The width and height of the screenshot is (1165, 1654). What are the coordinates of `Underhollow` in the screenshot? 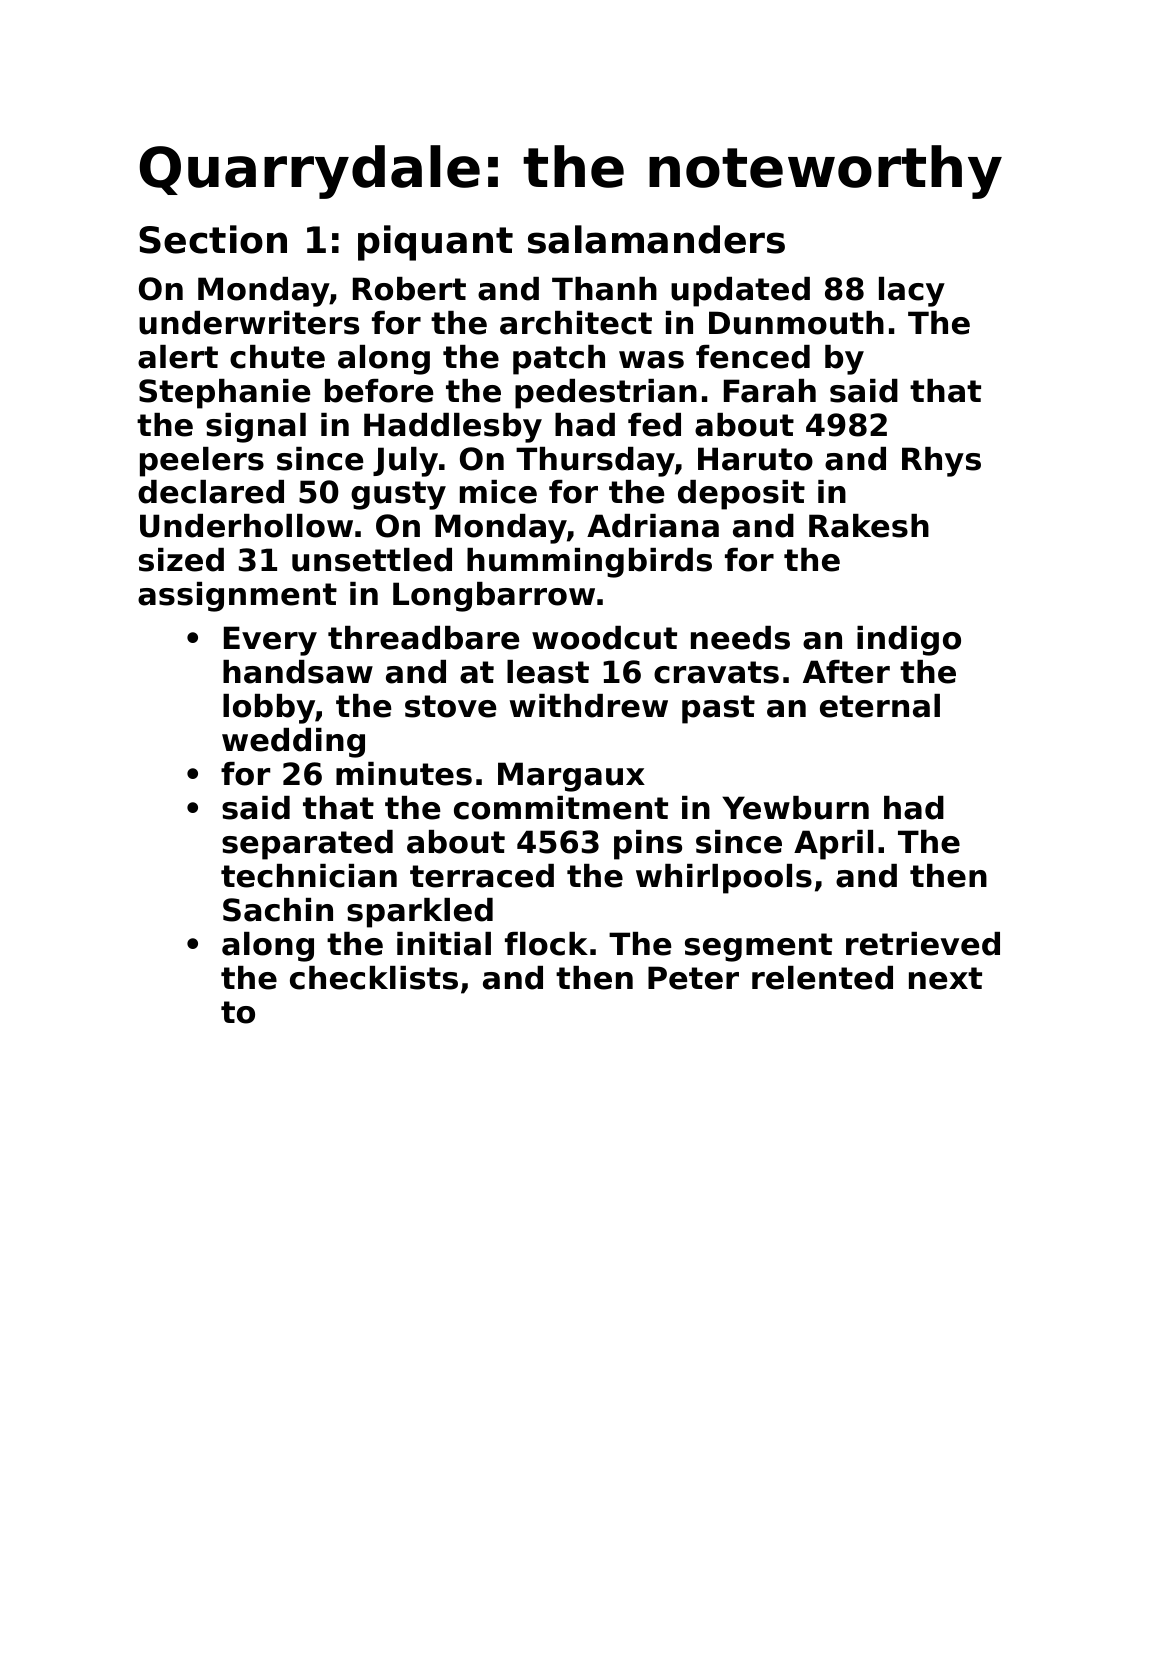 It's located at (246, 526).
